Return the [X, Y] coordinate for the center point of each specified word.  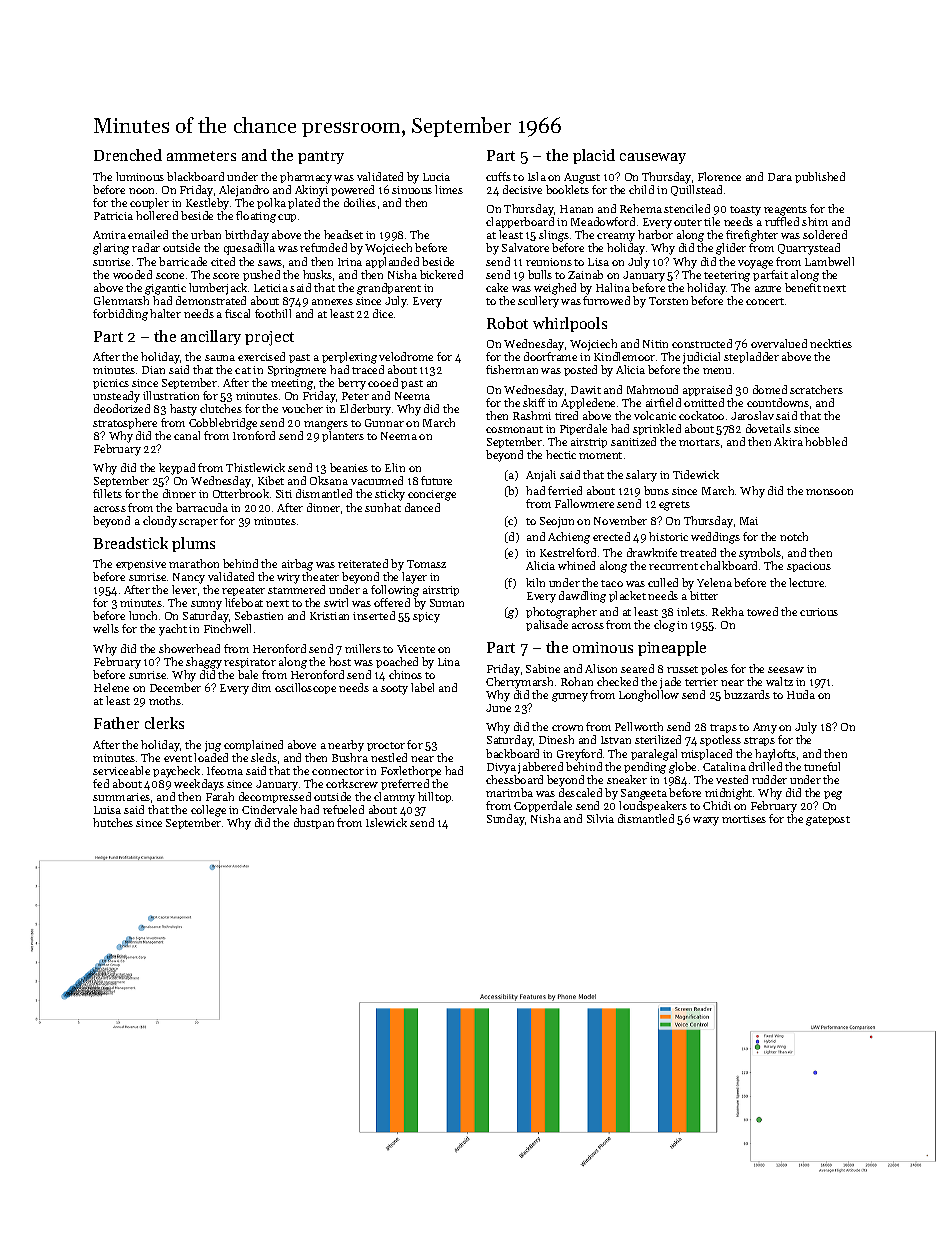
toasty [745, 211]
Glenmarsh [121, 300]
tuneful [822, 766]
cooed [383, 382]
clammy [394, 798]
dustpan [314, 823]
